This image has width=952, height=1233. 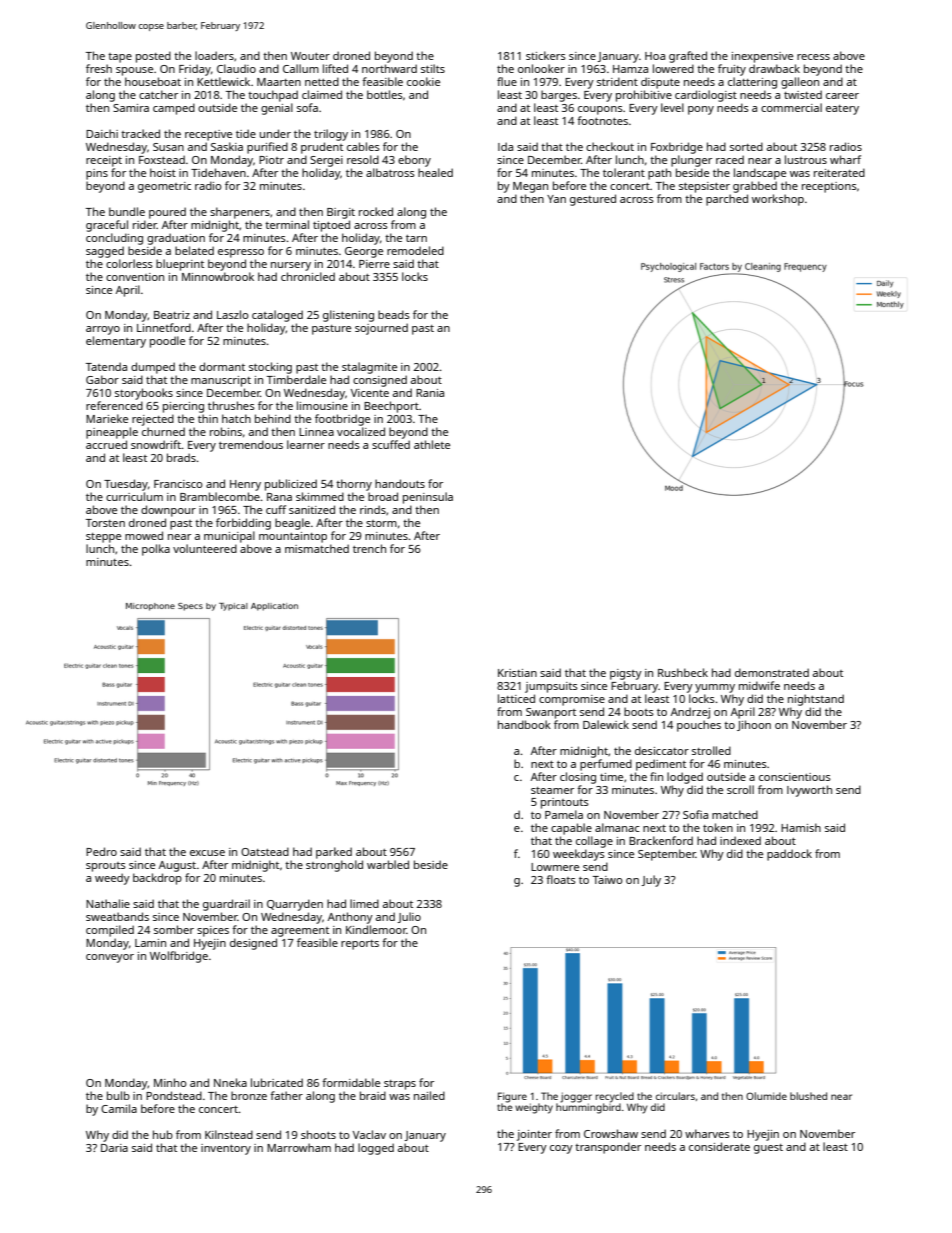 I want to click on circulars, so click(x=675, y=1096).
